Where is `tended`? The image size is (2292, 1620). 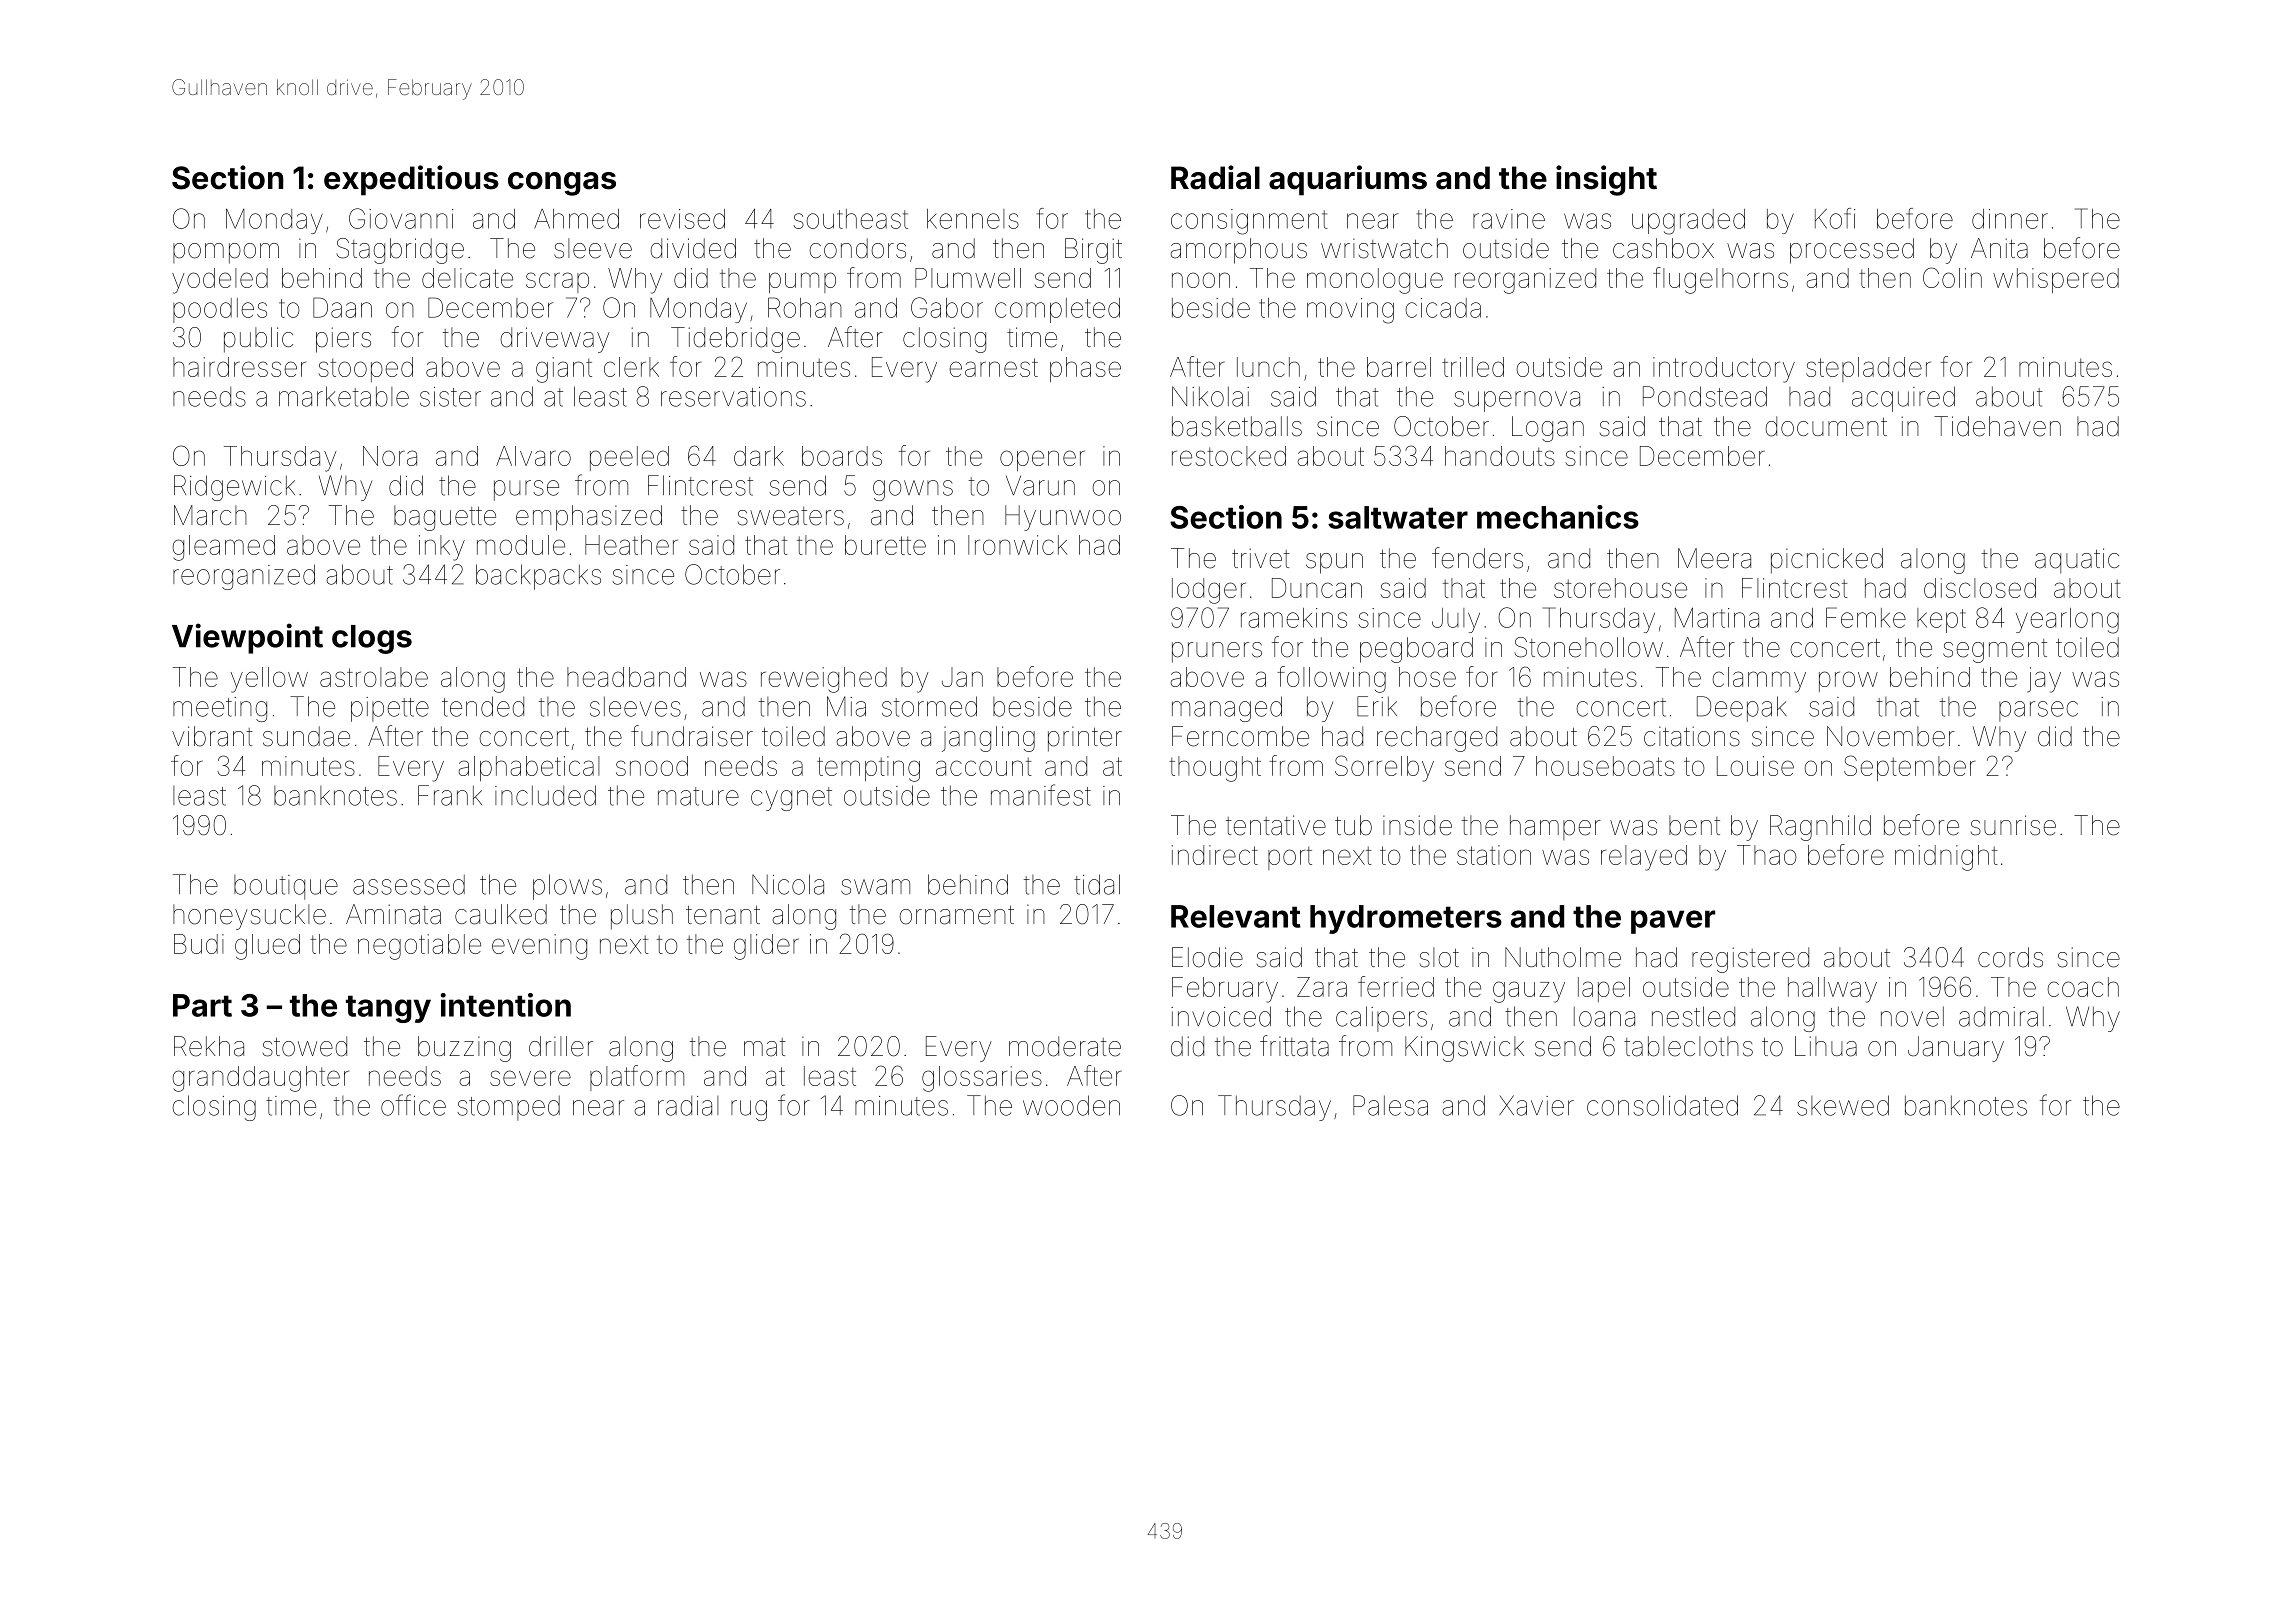
tended is located at coordinates (483, 706).
